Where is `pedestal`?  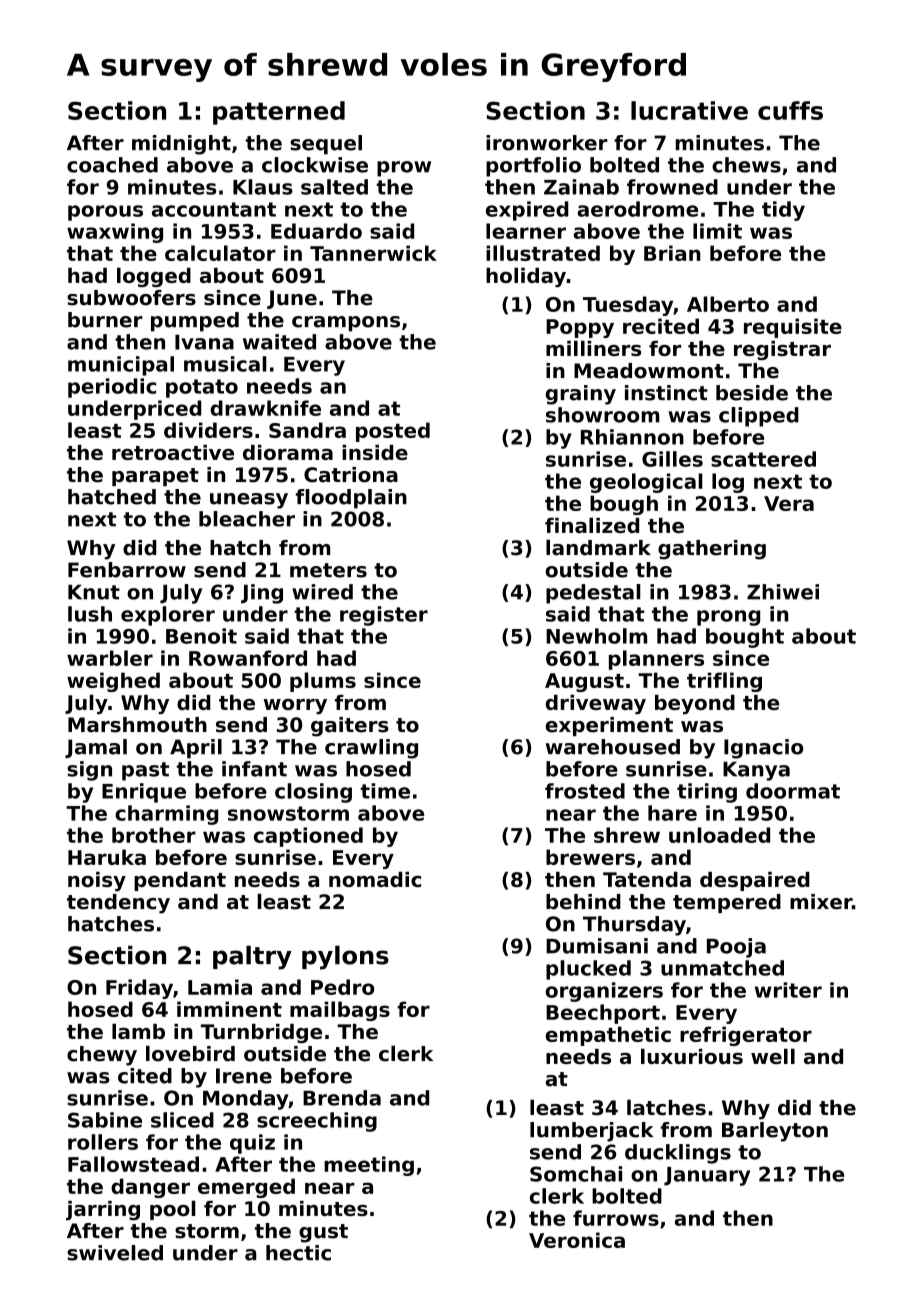 pedestal is located at coordinates (593, 594).
